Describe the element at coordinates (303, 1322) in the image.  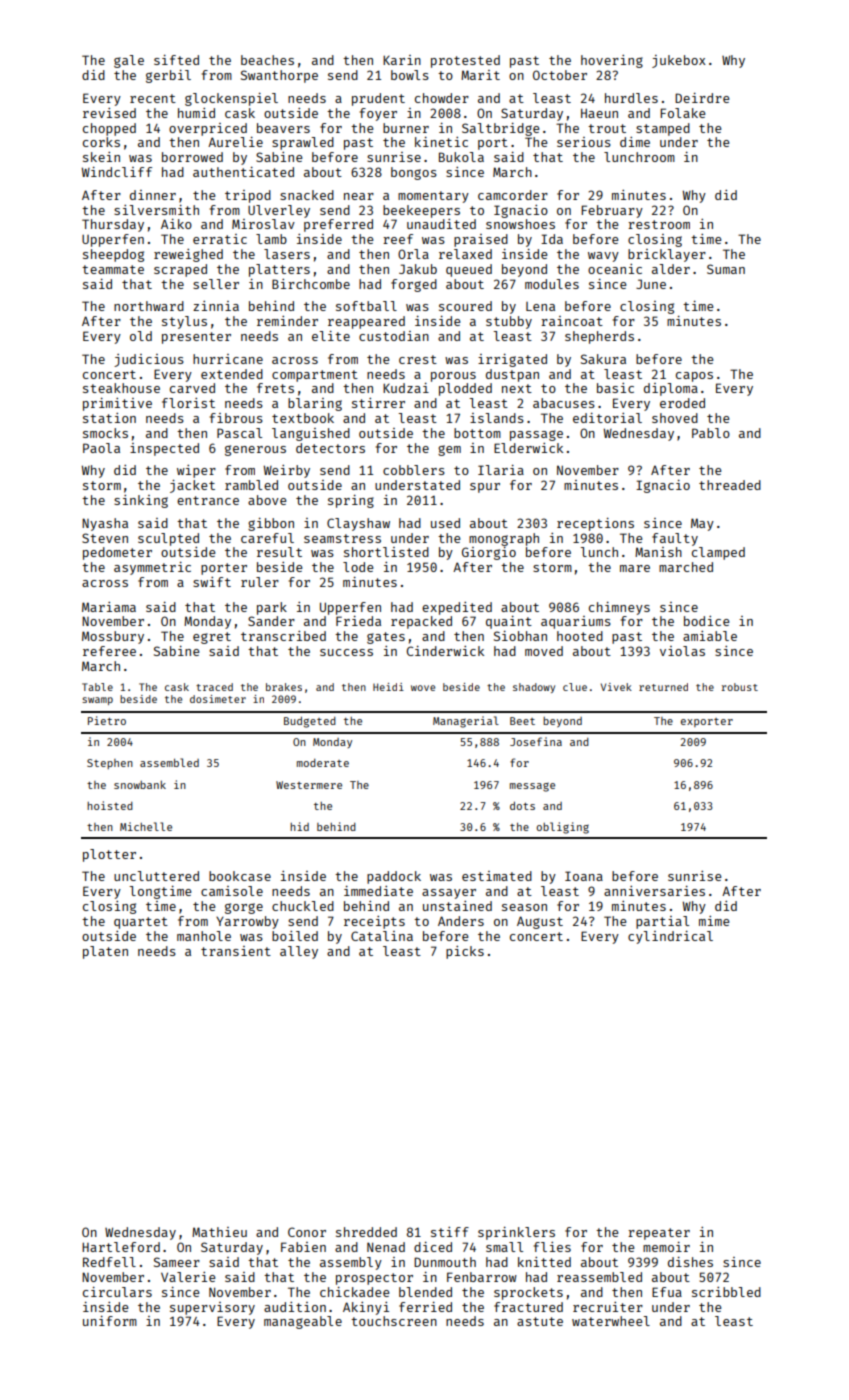
I see `manageable` at that location.
